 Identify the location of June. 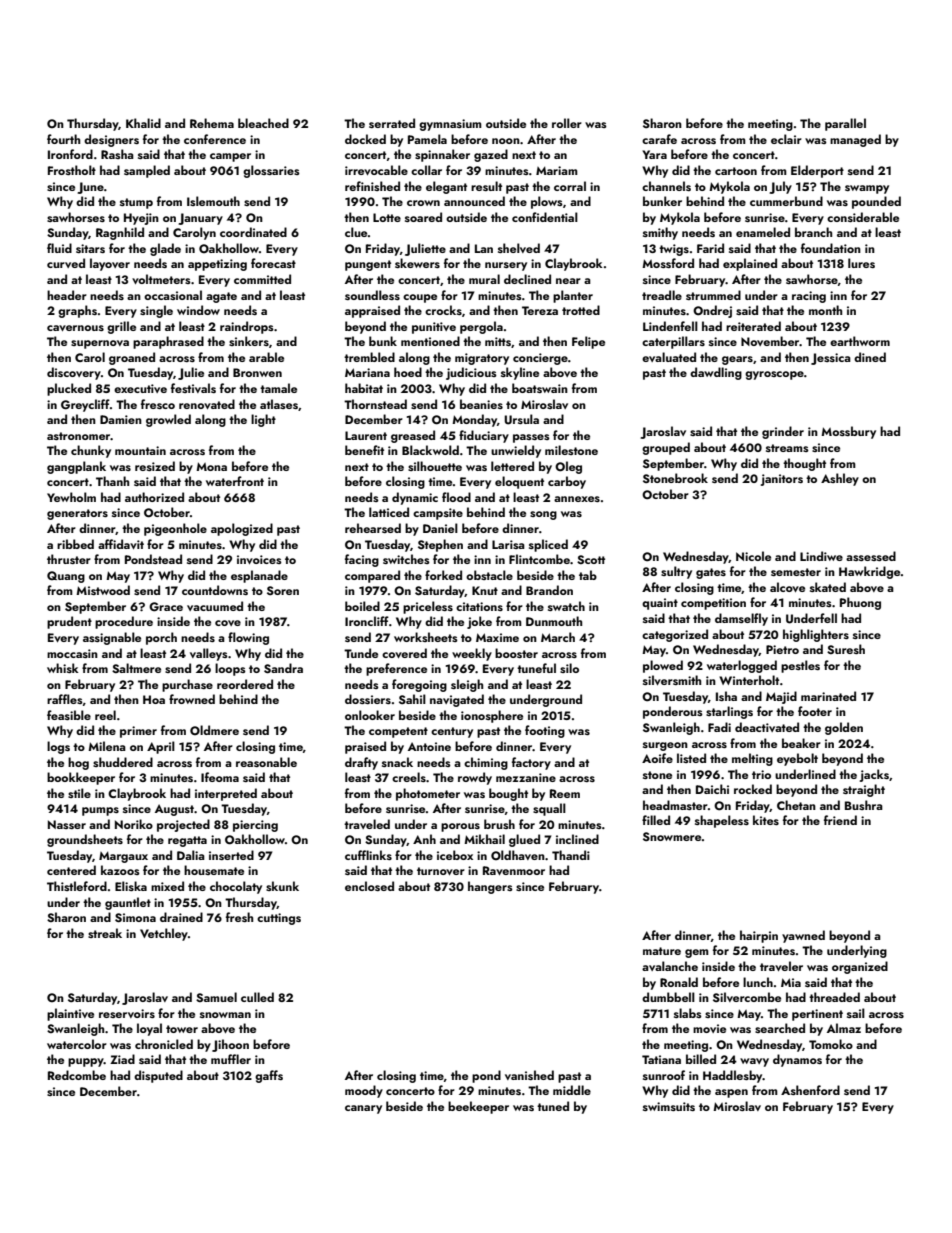
(90, 188).
